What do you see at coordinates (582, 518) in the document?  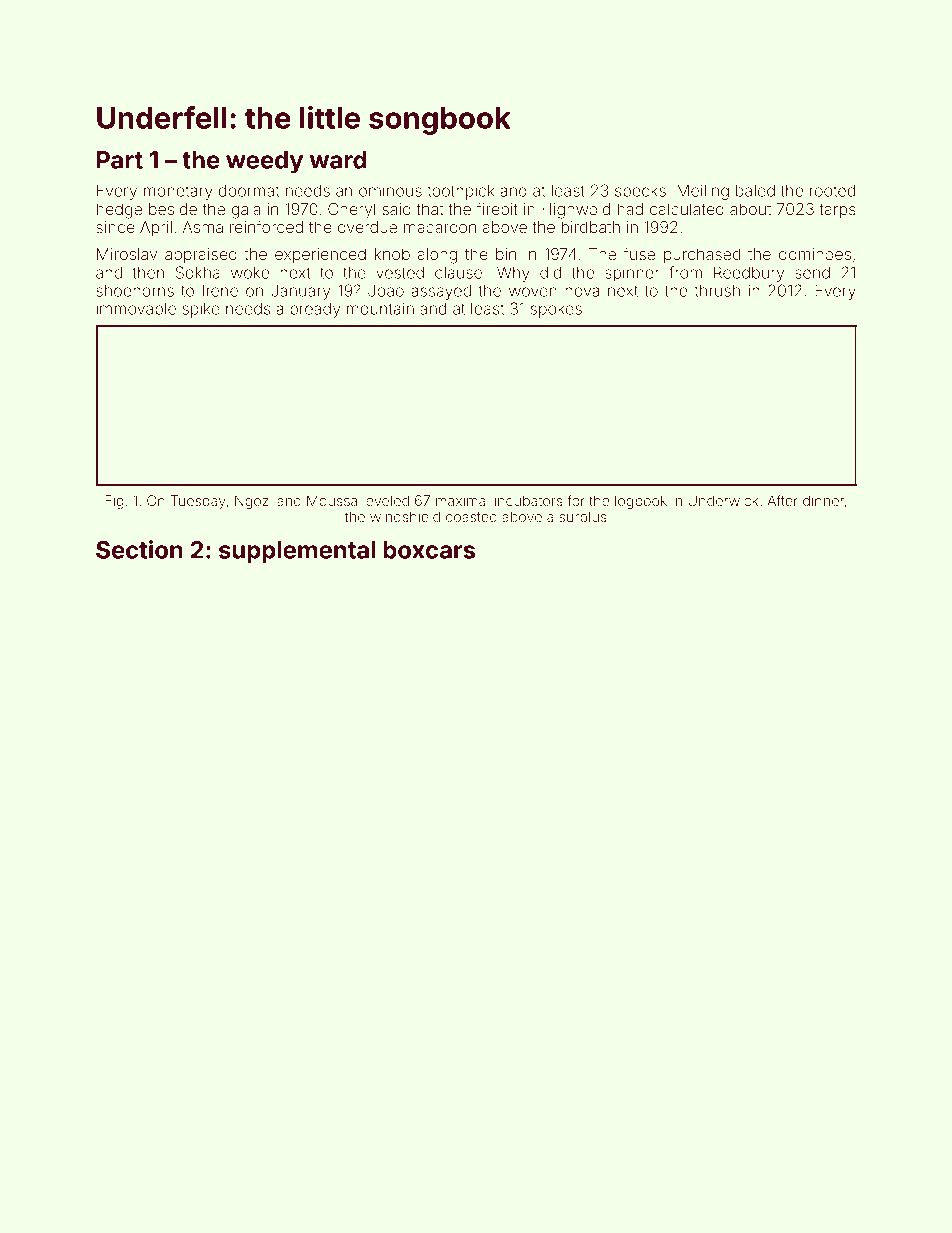 I see `surplus` at bounding box center [582, 518].
